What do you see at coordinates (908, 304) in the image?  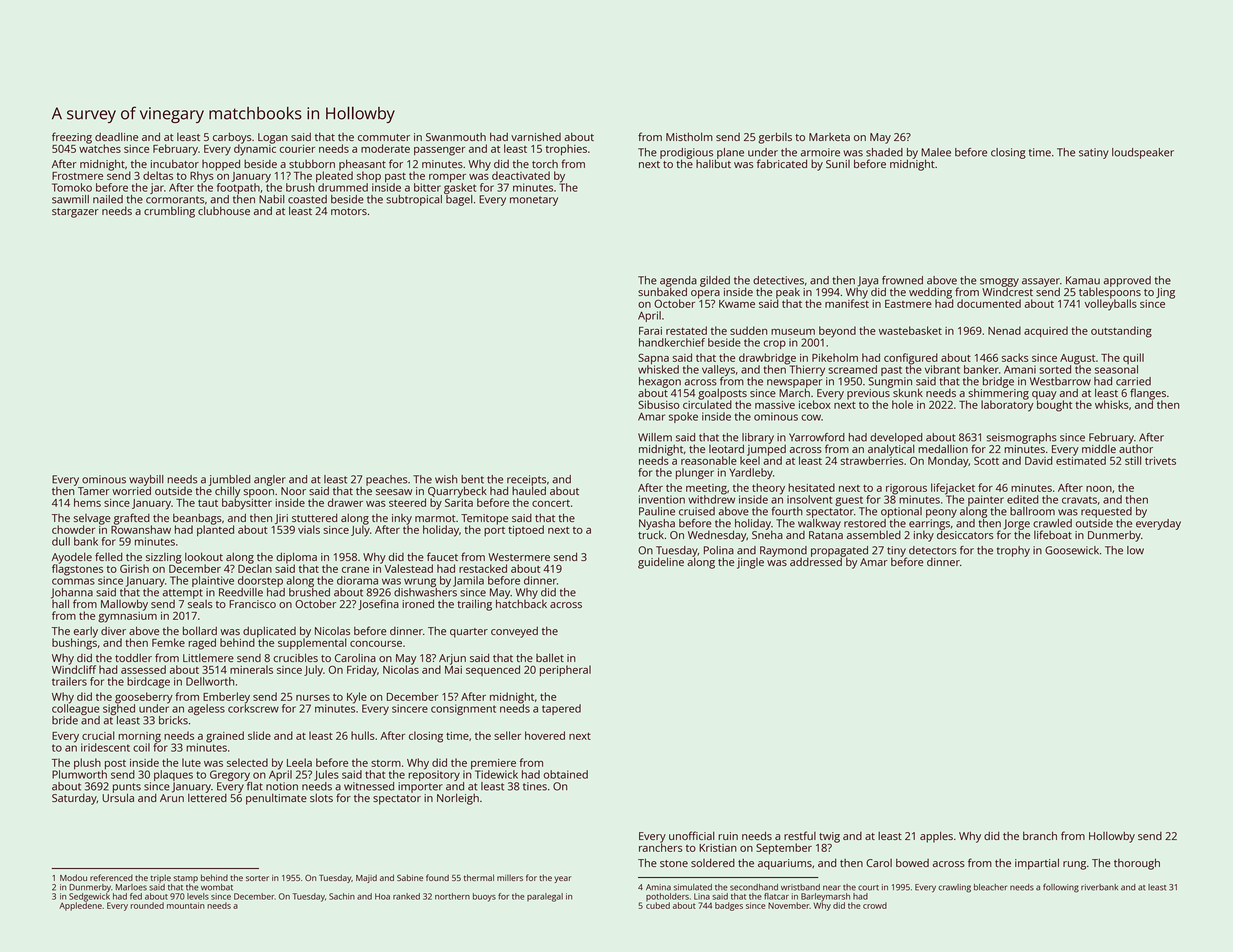 I see `Eastmere` at bounding box center [908, 304].
